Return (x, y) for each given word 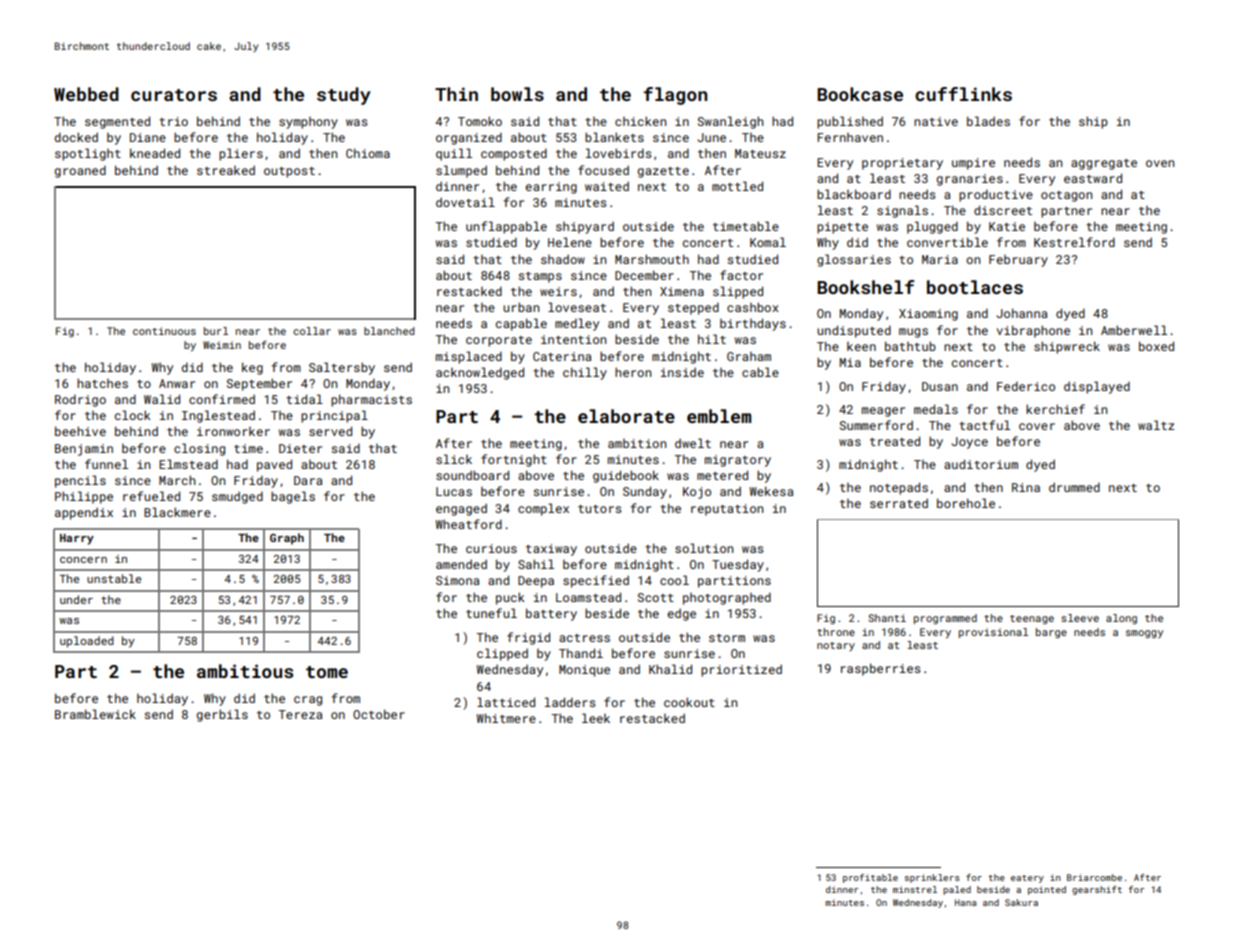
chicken (640, 121)
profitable (870, 878)
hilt (712, 339)
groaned (80, 171)
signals (902, 211)
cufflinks (963, 94)
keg (252, 368)
